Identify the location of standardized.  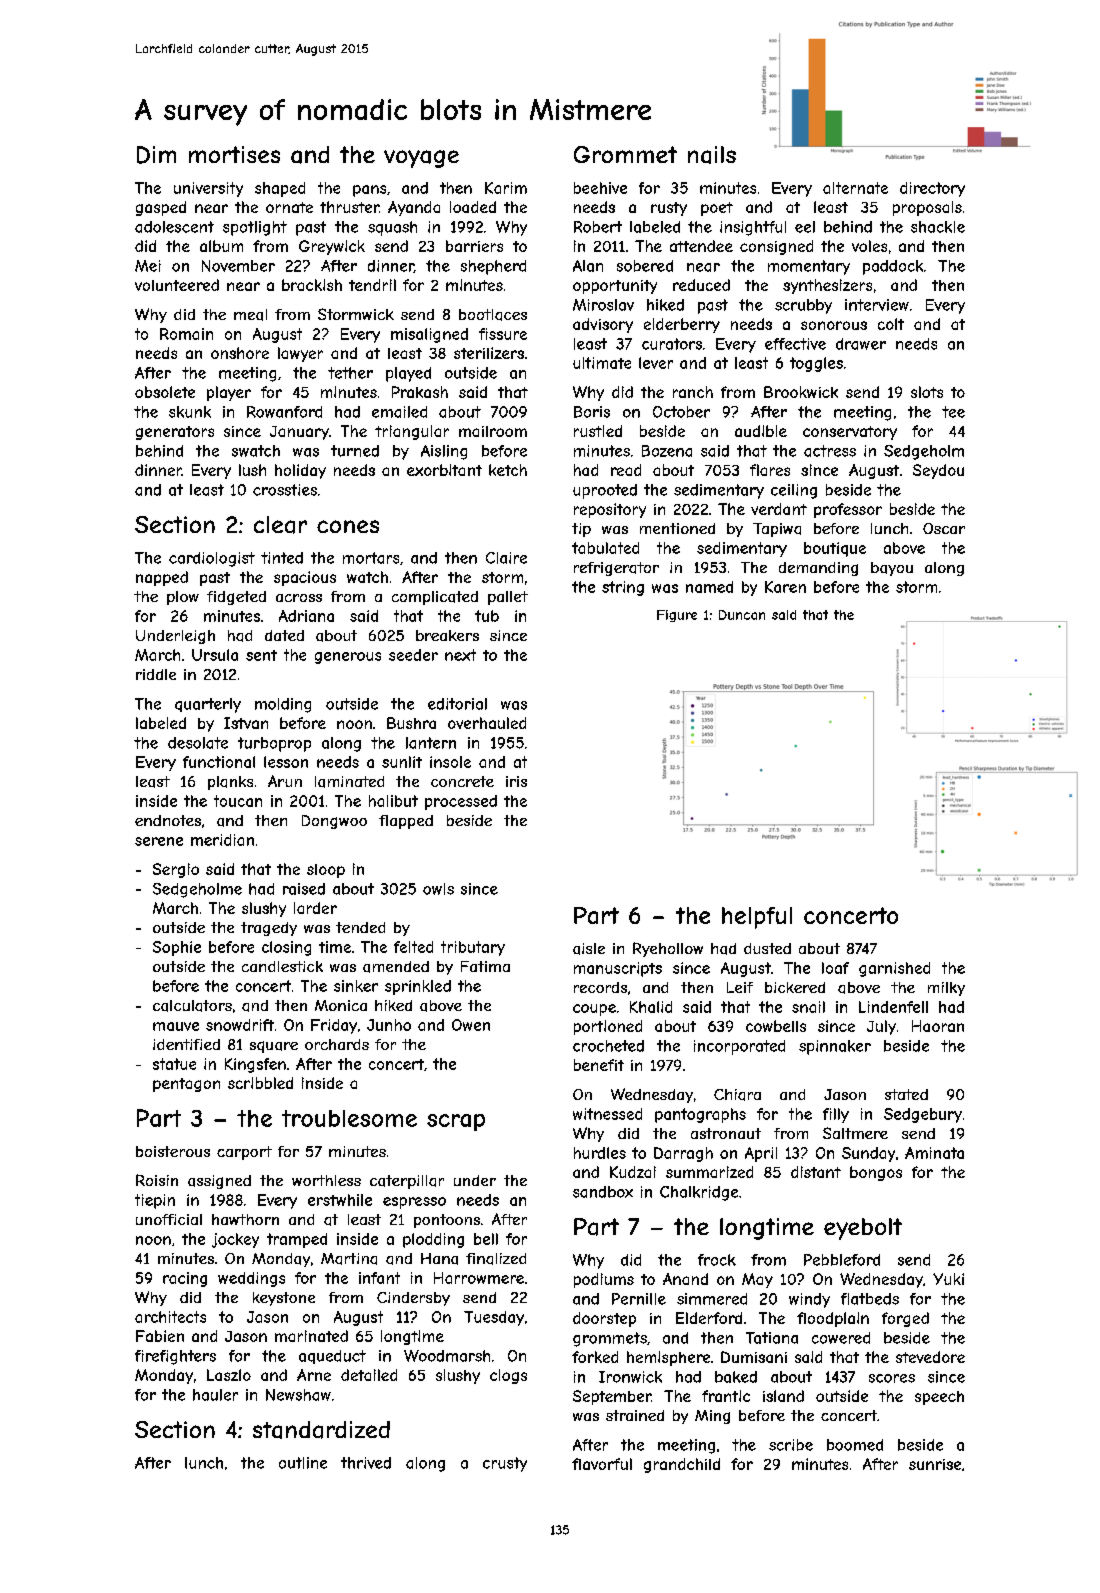
(321, 1430).
